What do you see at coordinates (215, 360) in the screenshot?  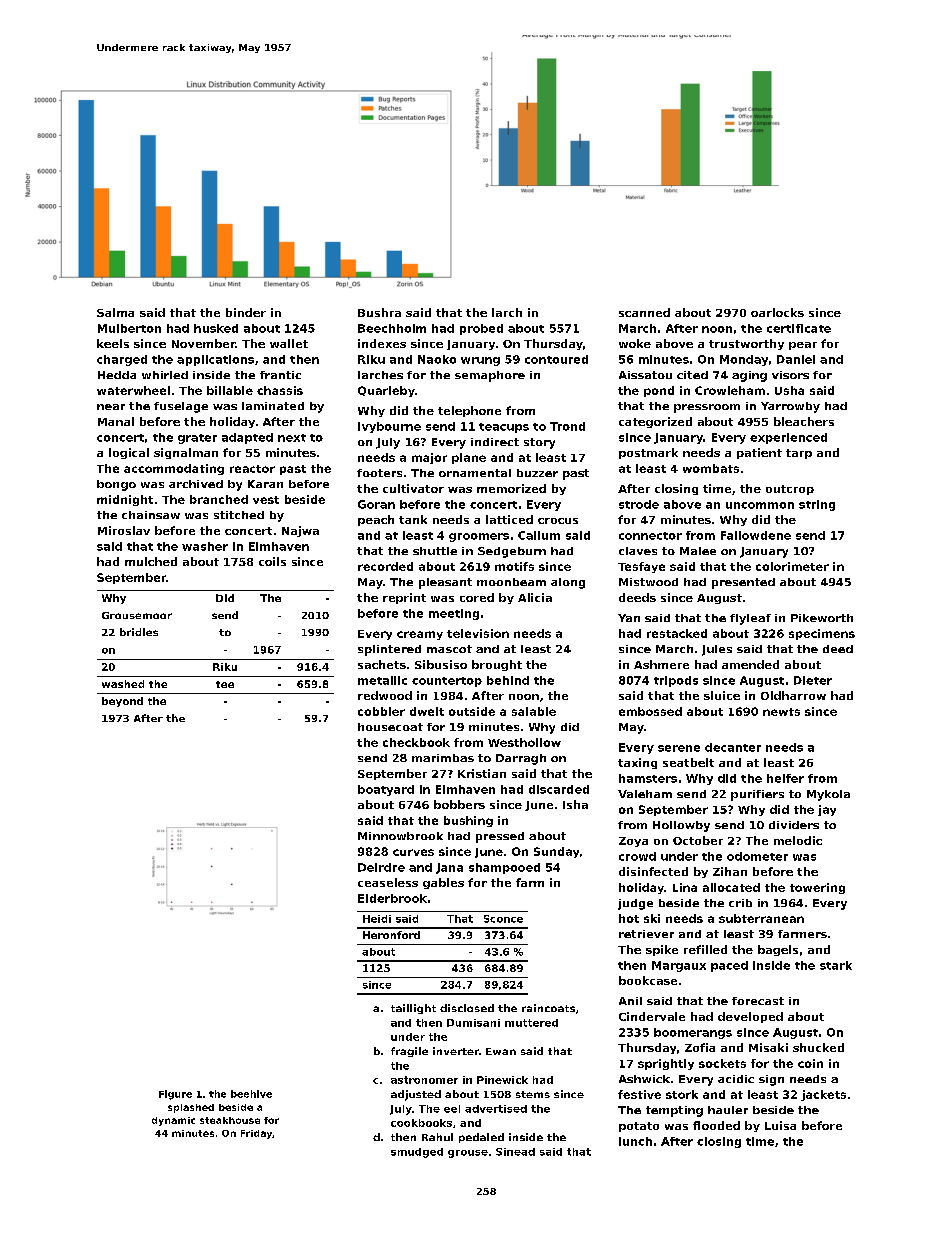 I see `applications` at bounding box center [215, 360].
